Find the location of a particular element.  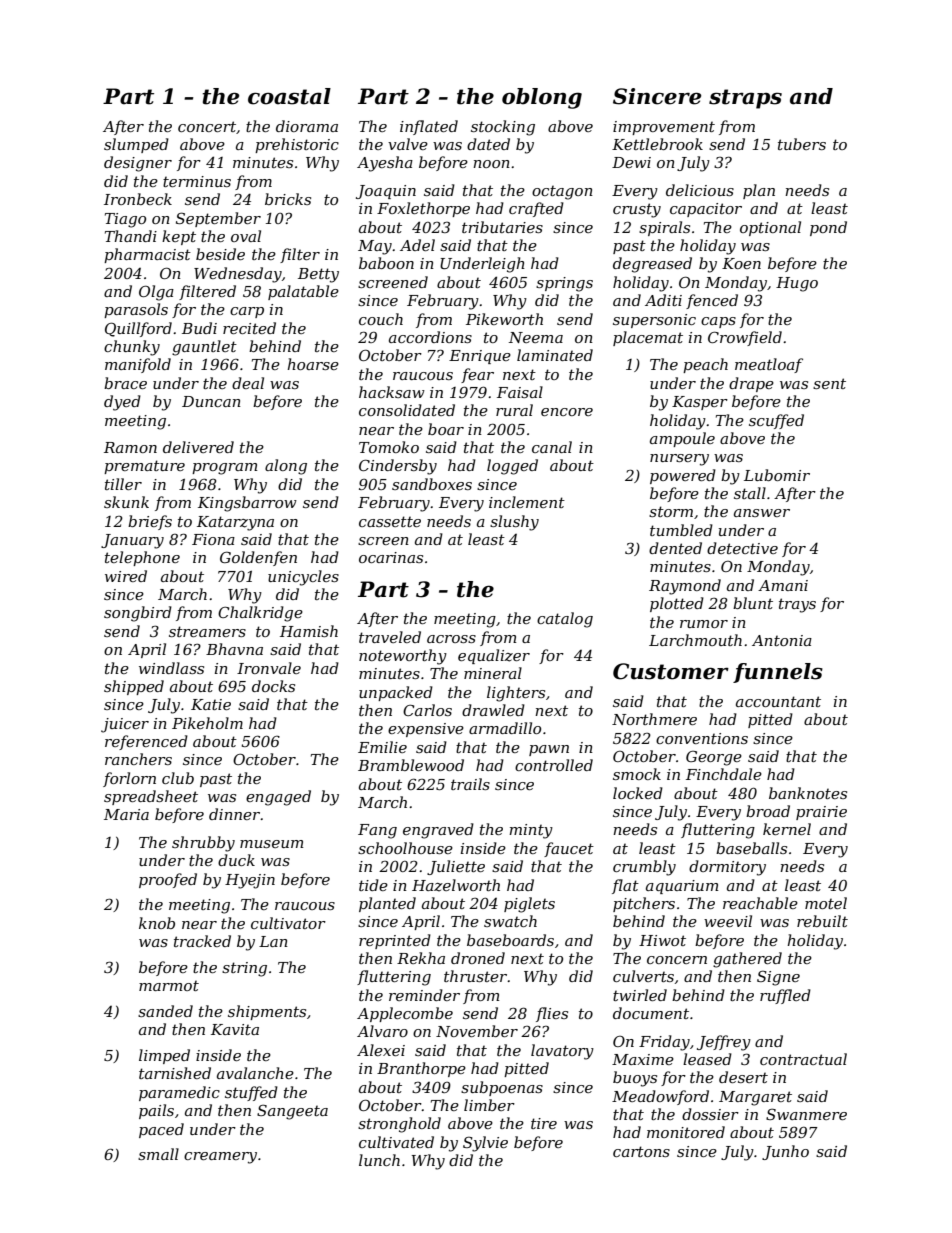

octagon is located at coordinates (562, 192).
